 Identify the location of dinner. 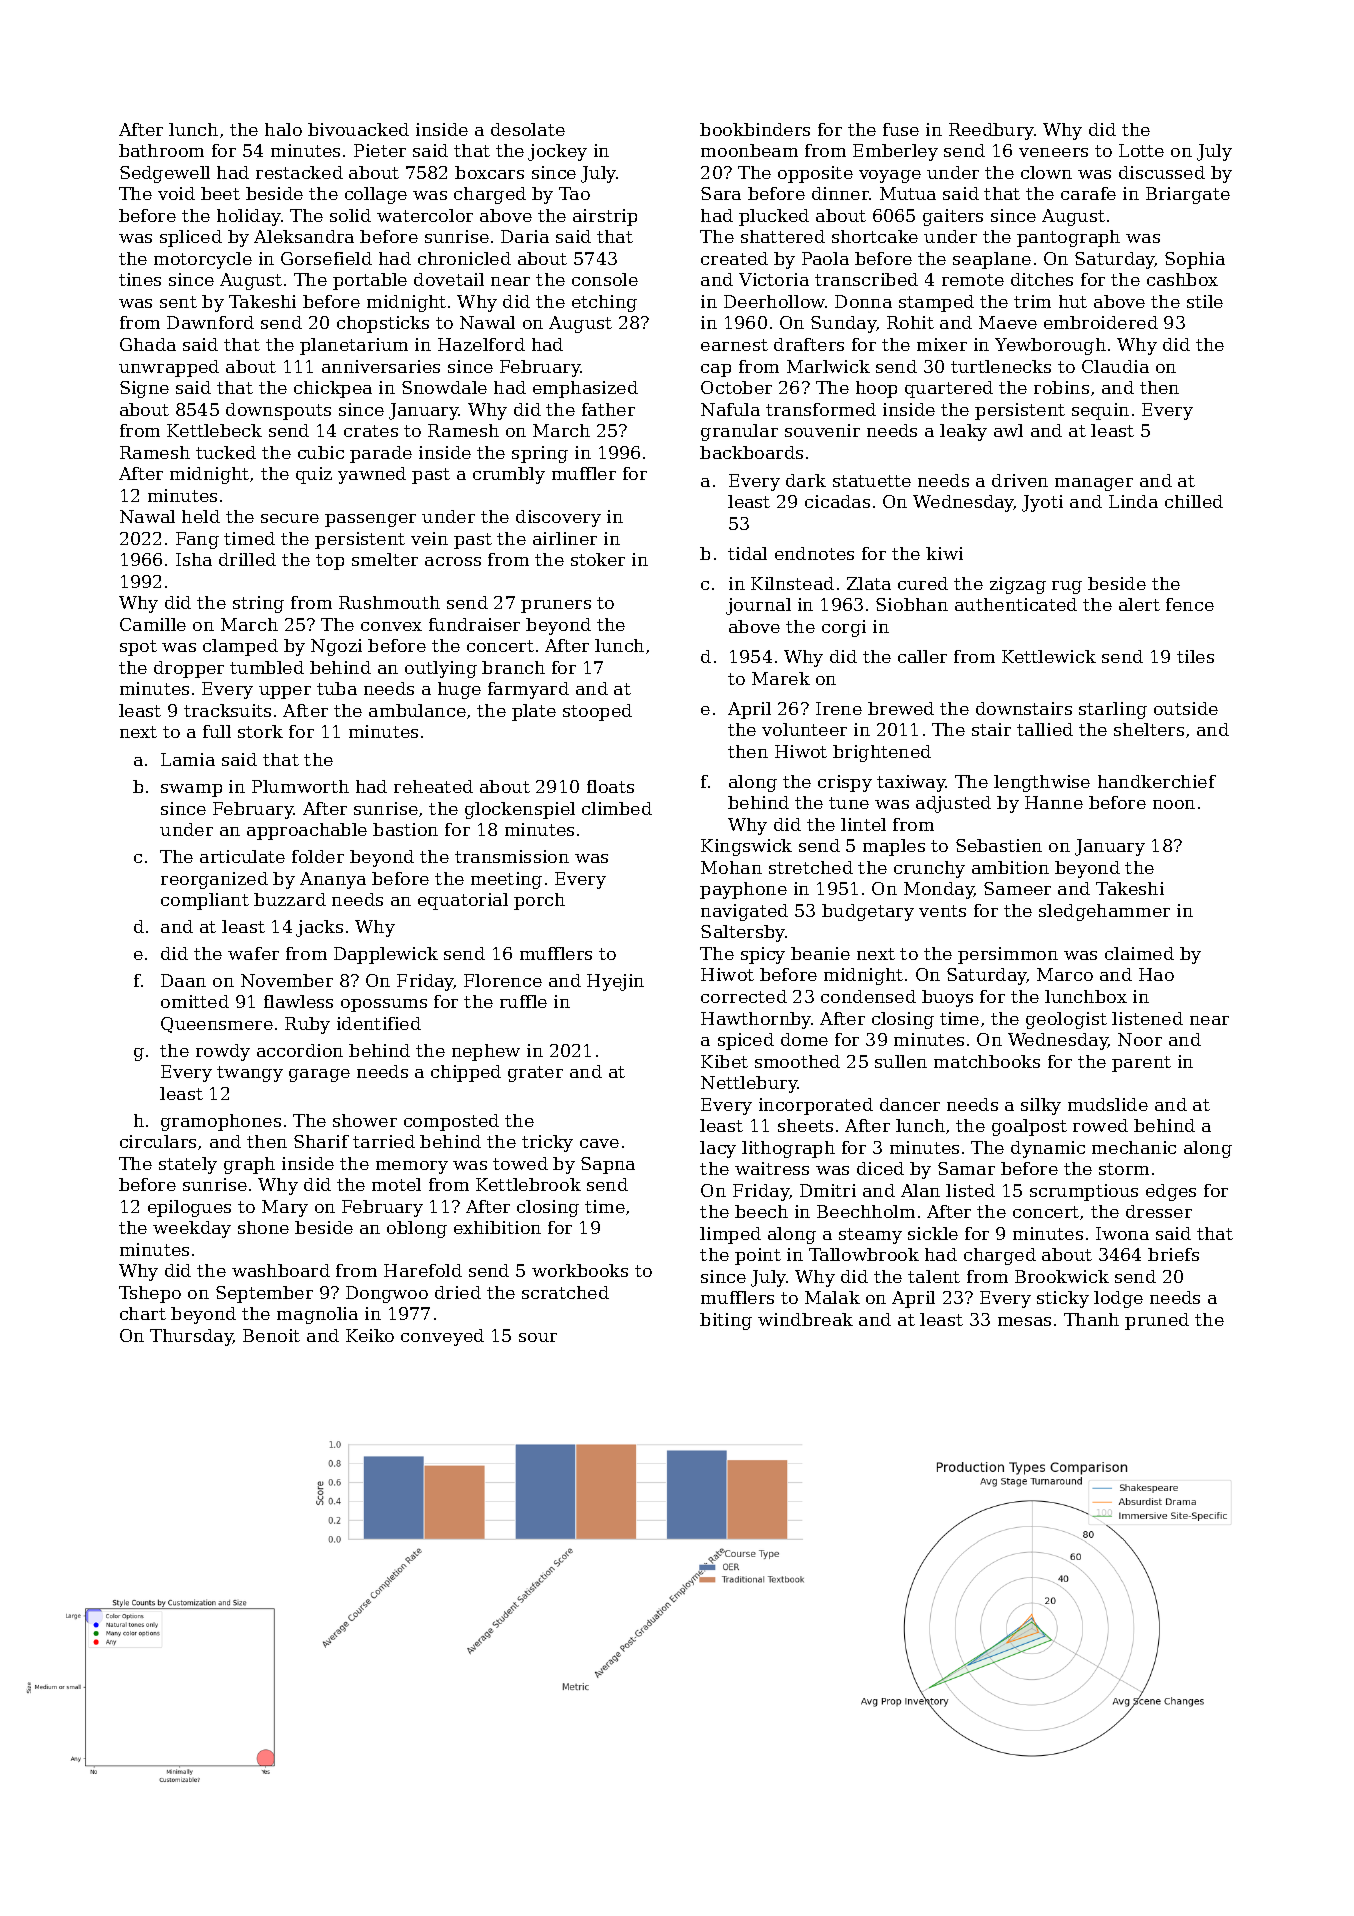
(841, 193).
